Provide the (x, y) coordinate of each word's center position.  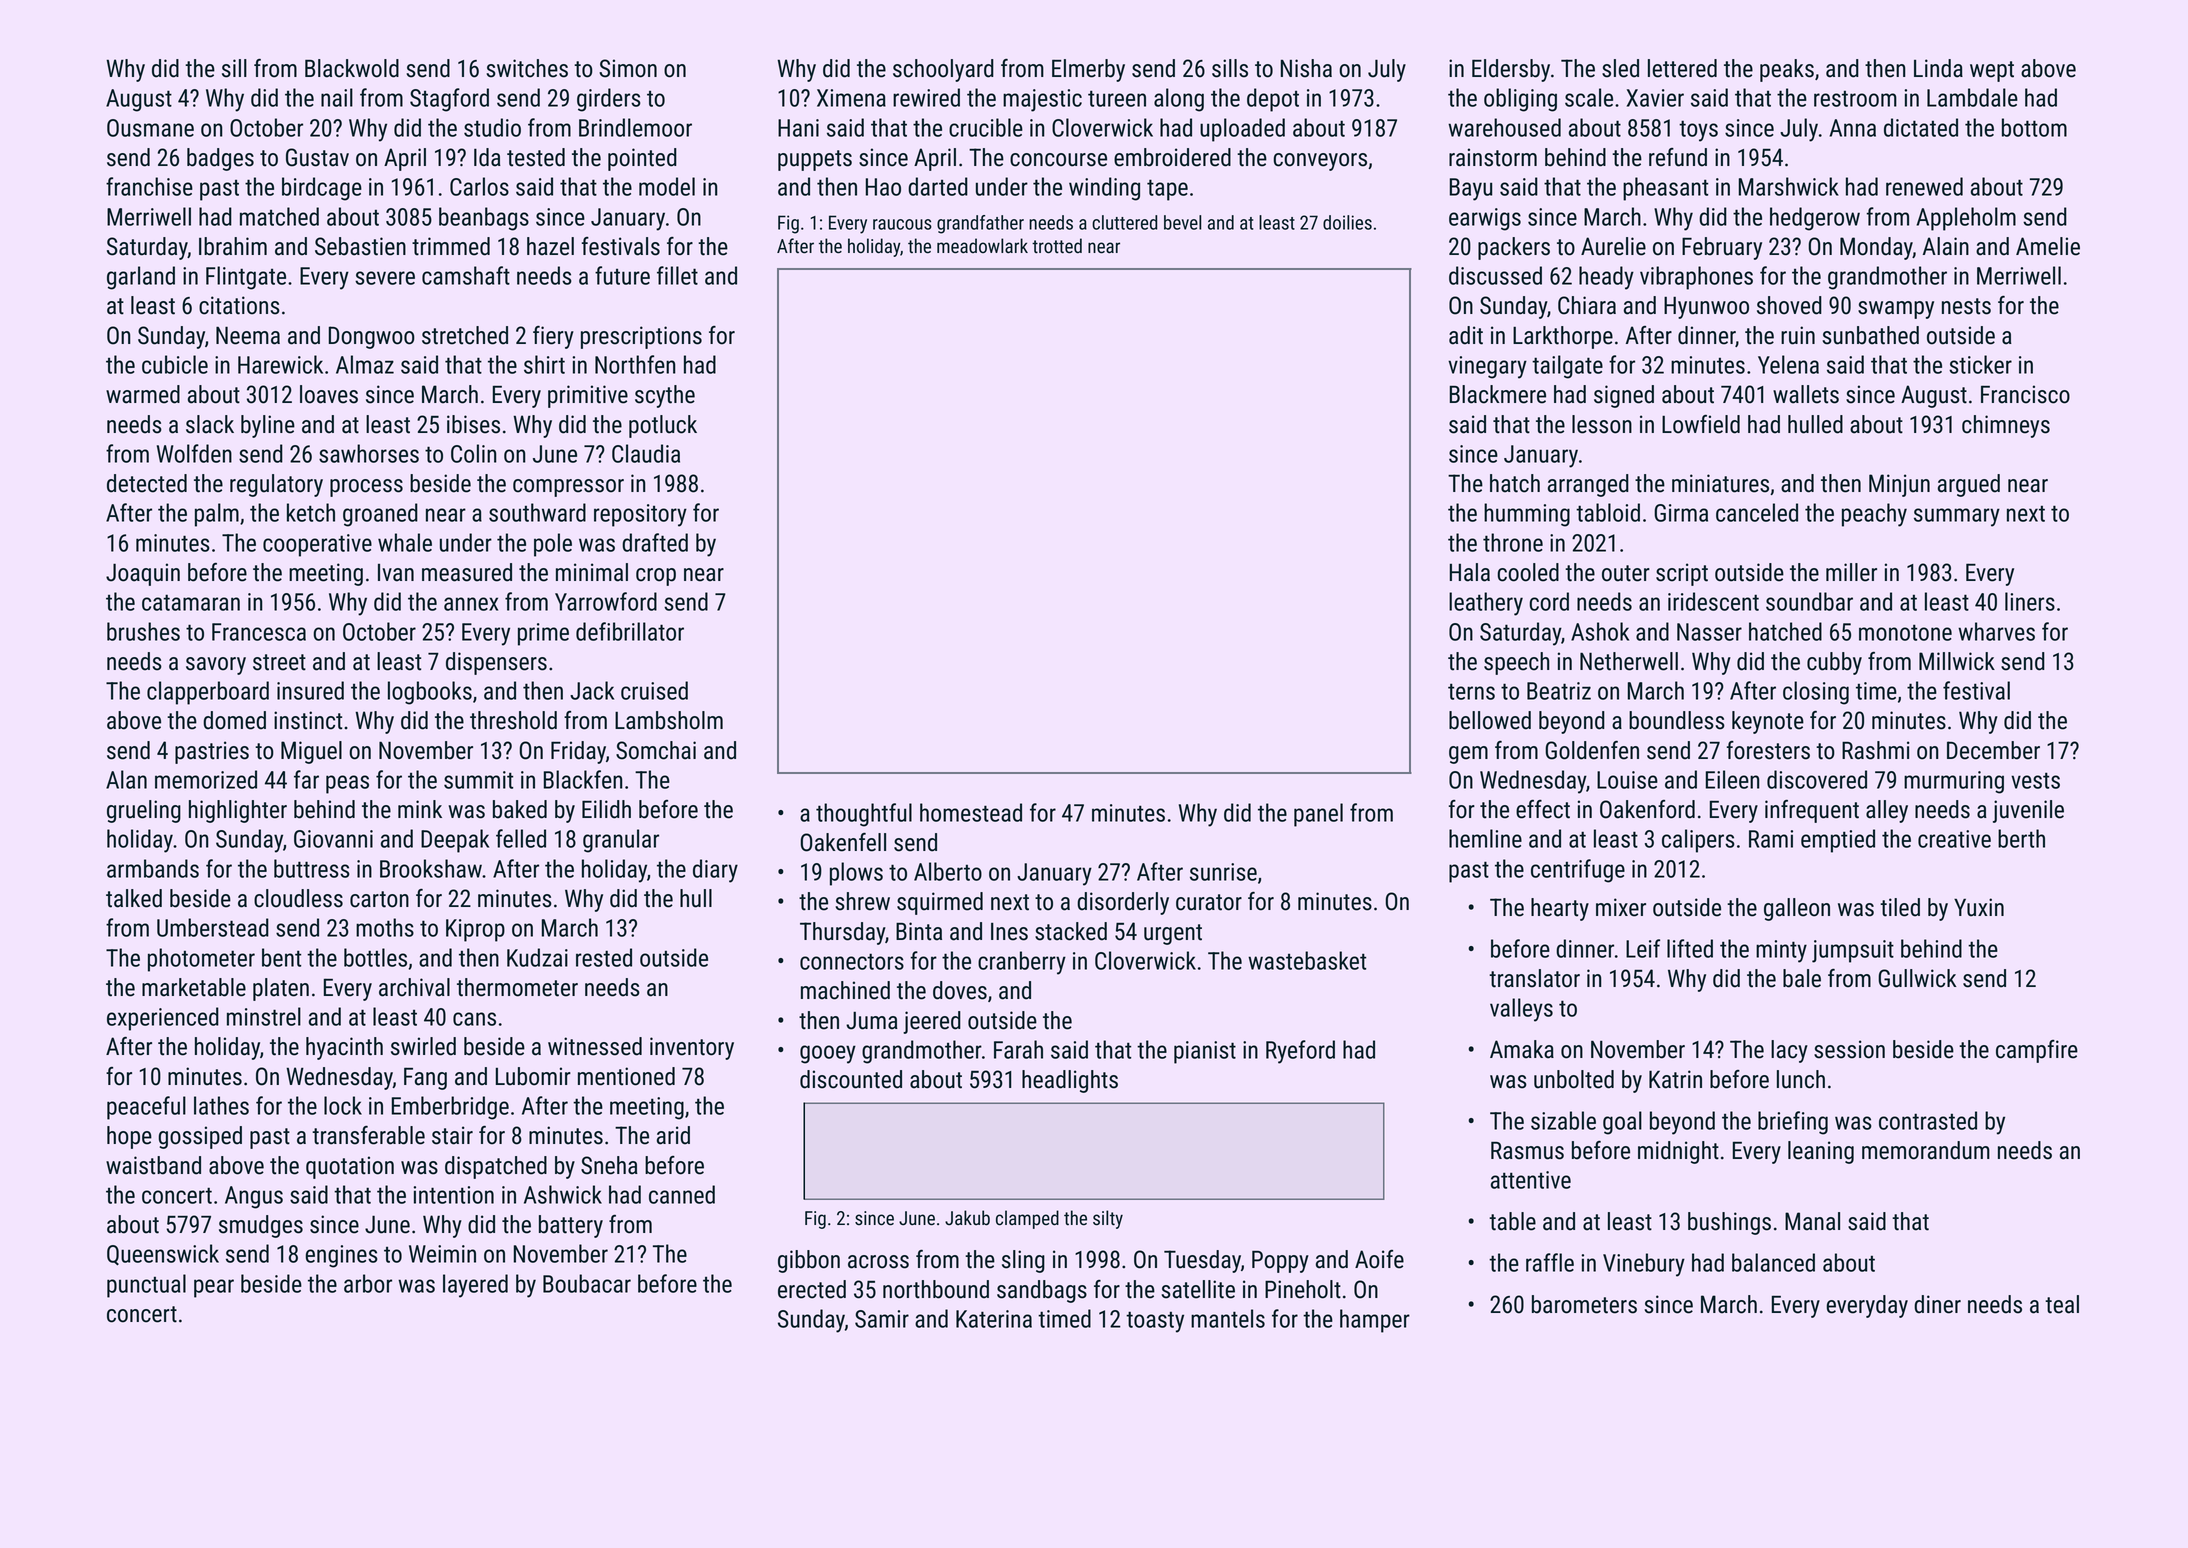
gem (1468, 755)
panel (1318, 815)
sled (1620, 68)
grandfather (980, 224)
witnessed (595, 1046)
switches (527, 68)
